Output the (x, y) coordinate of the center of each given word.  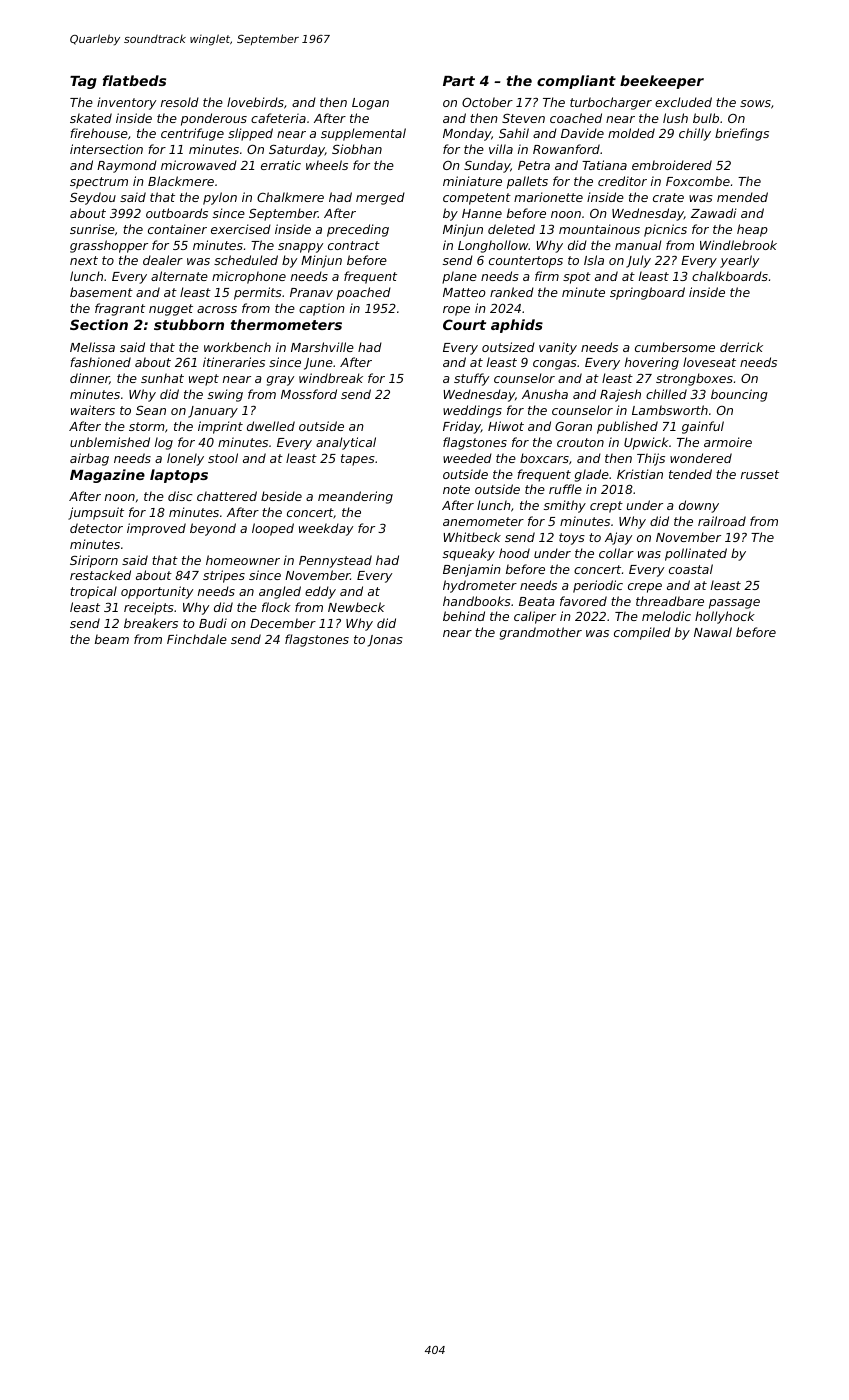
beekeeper (662, 82)
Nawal (713, 632)
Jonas (385, 641)
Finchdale (197, 639)
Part (459, 81)
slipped (250, 134)
